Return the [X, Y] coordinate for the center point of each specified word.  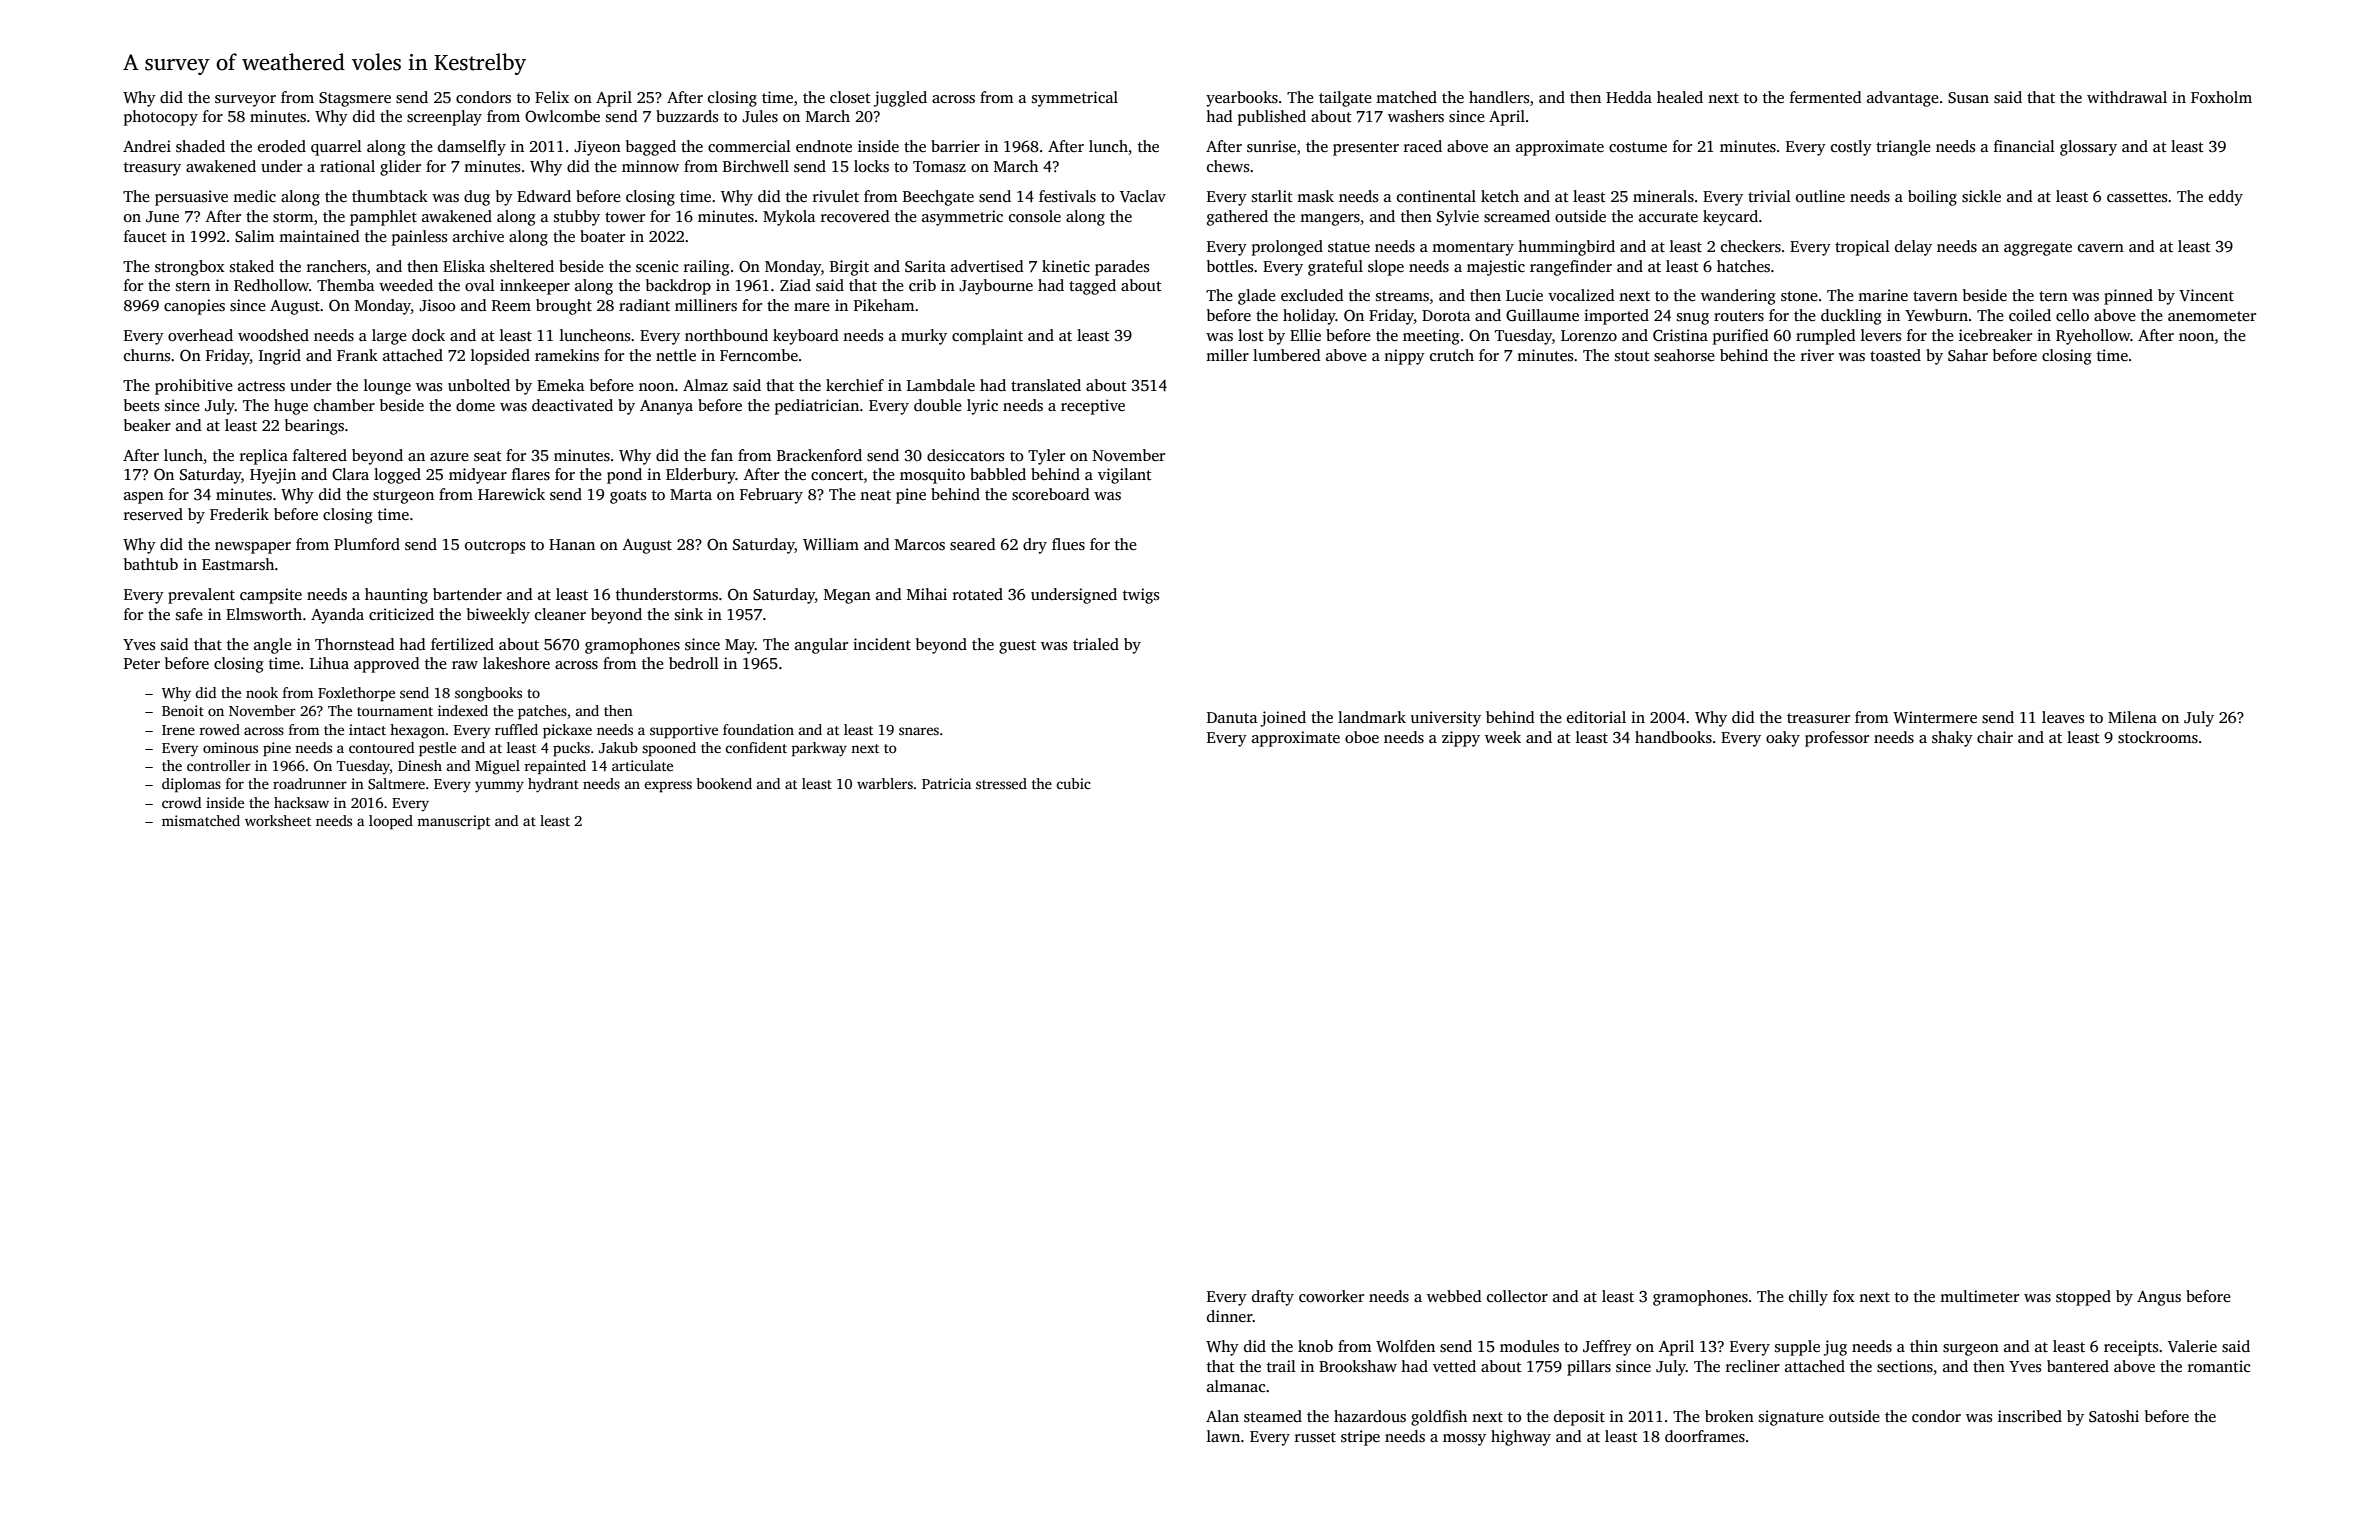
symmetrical [1075, 99]
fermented [1826, 97]
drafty [1273, 1298]
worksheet [278, 820]
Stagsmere [355, 99]
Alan [1222, 1416]
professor [1837, 739]
